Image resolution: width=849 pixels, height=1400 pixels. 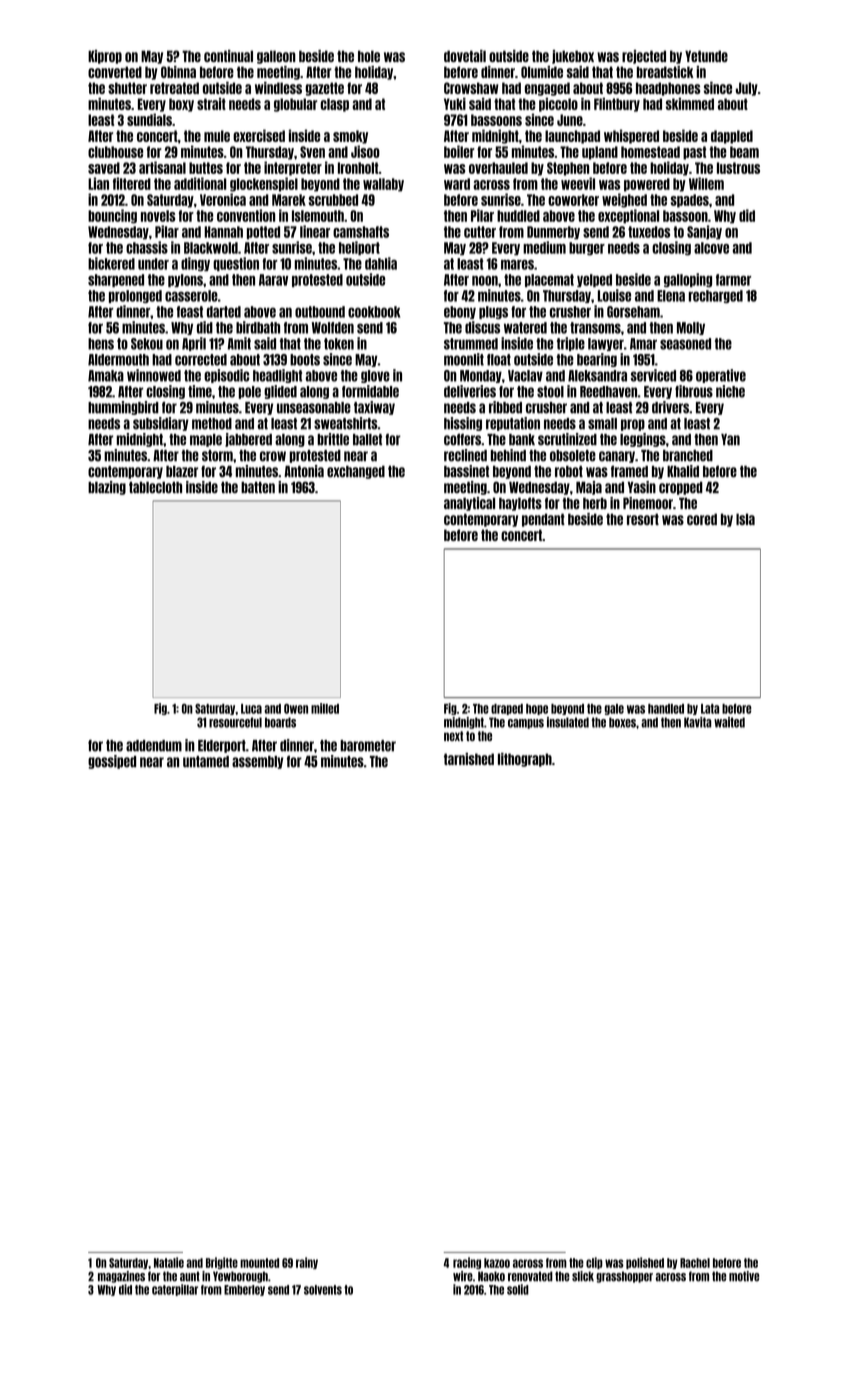 I want to click on operative, so click(x=721, y=376).
